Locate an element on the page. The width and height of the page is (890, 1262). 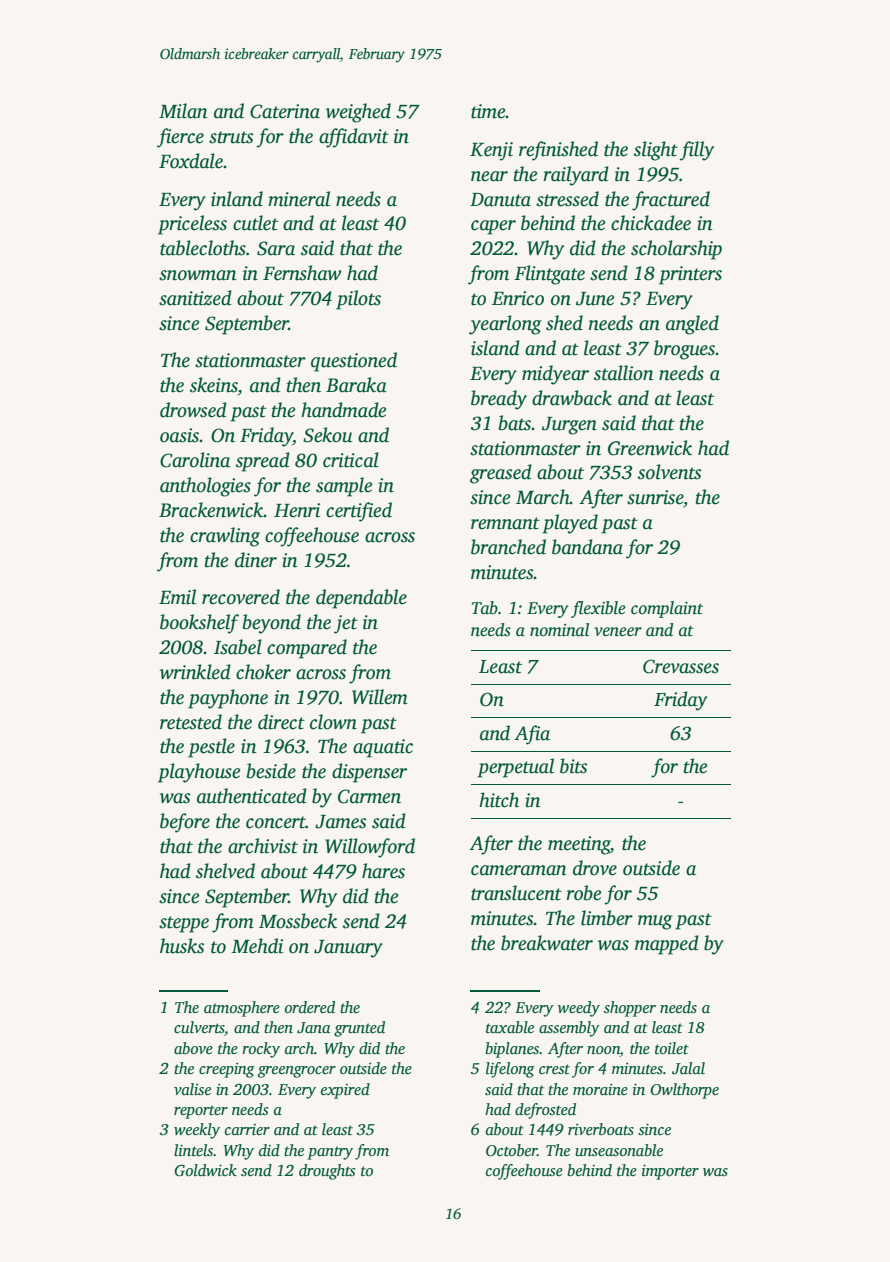
complaint is located at coordinates (667, 609).
